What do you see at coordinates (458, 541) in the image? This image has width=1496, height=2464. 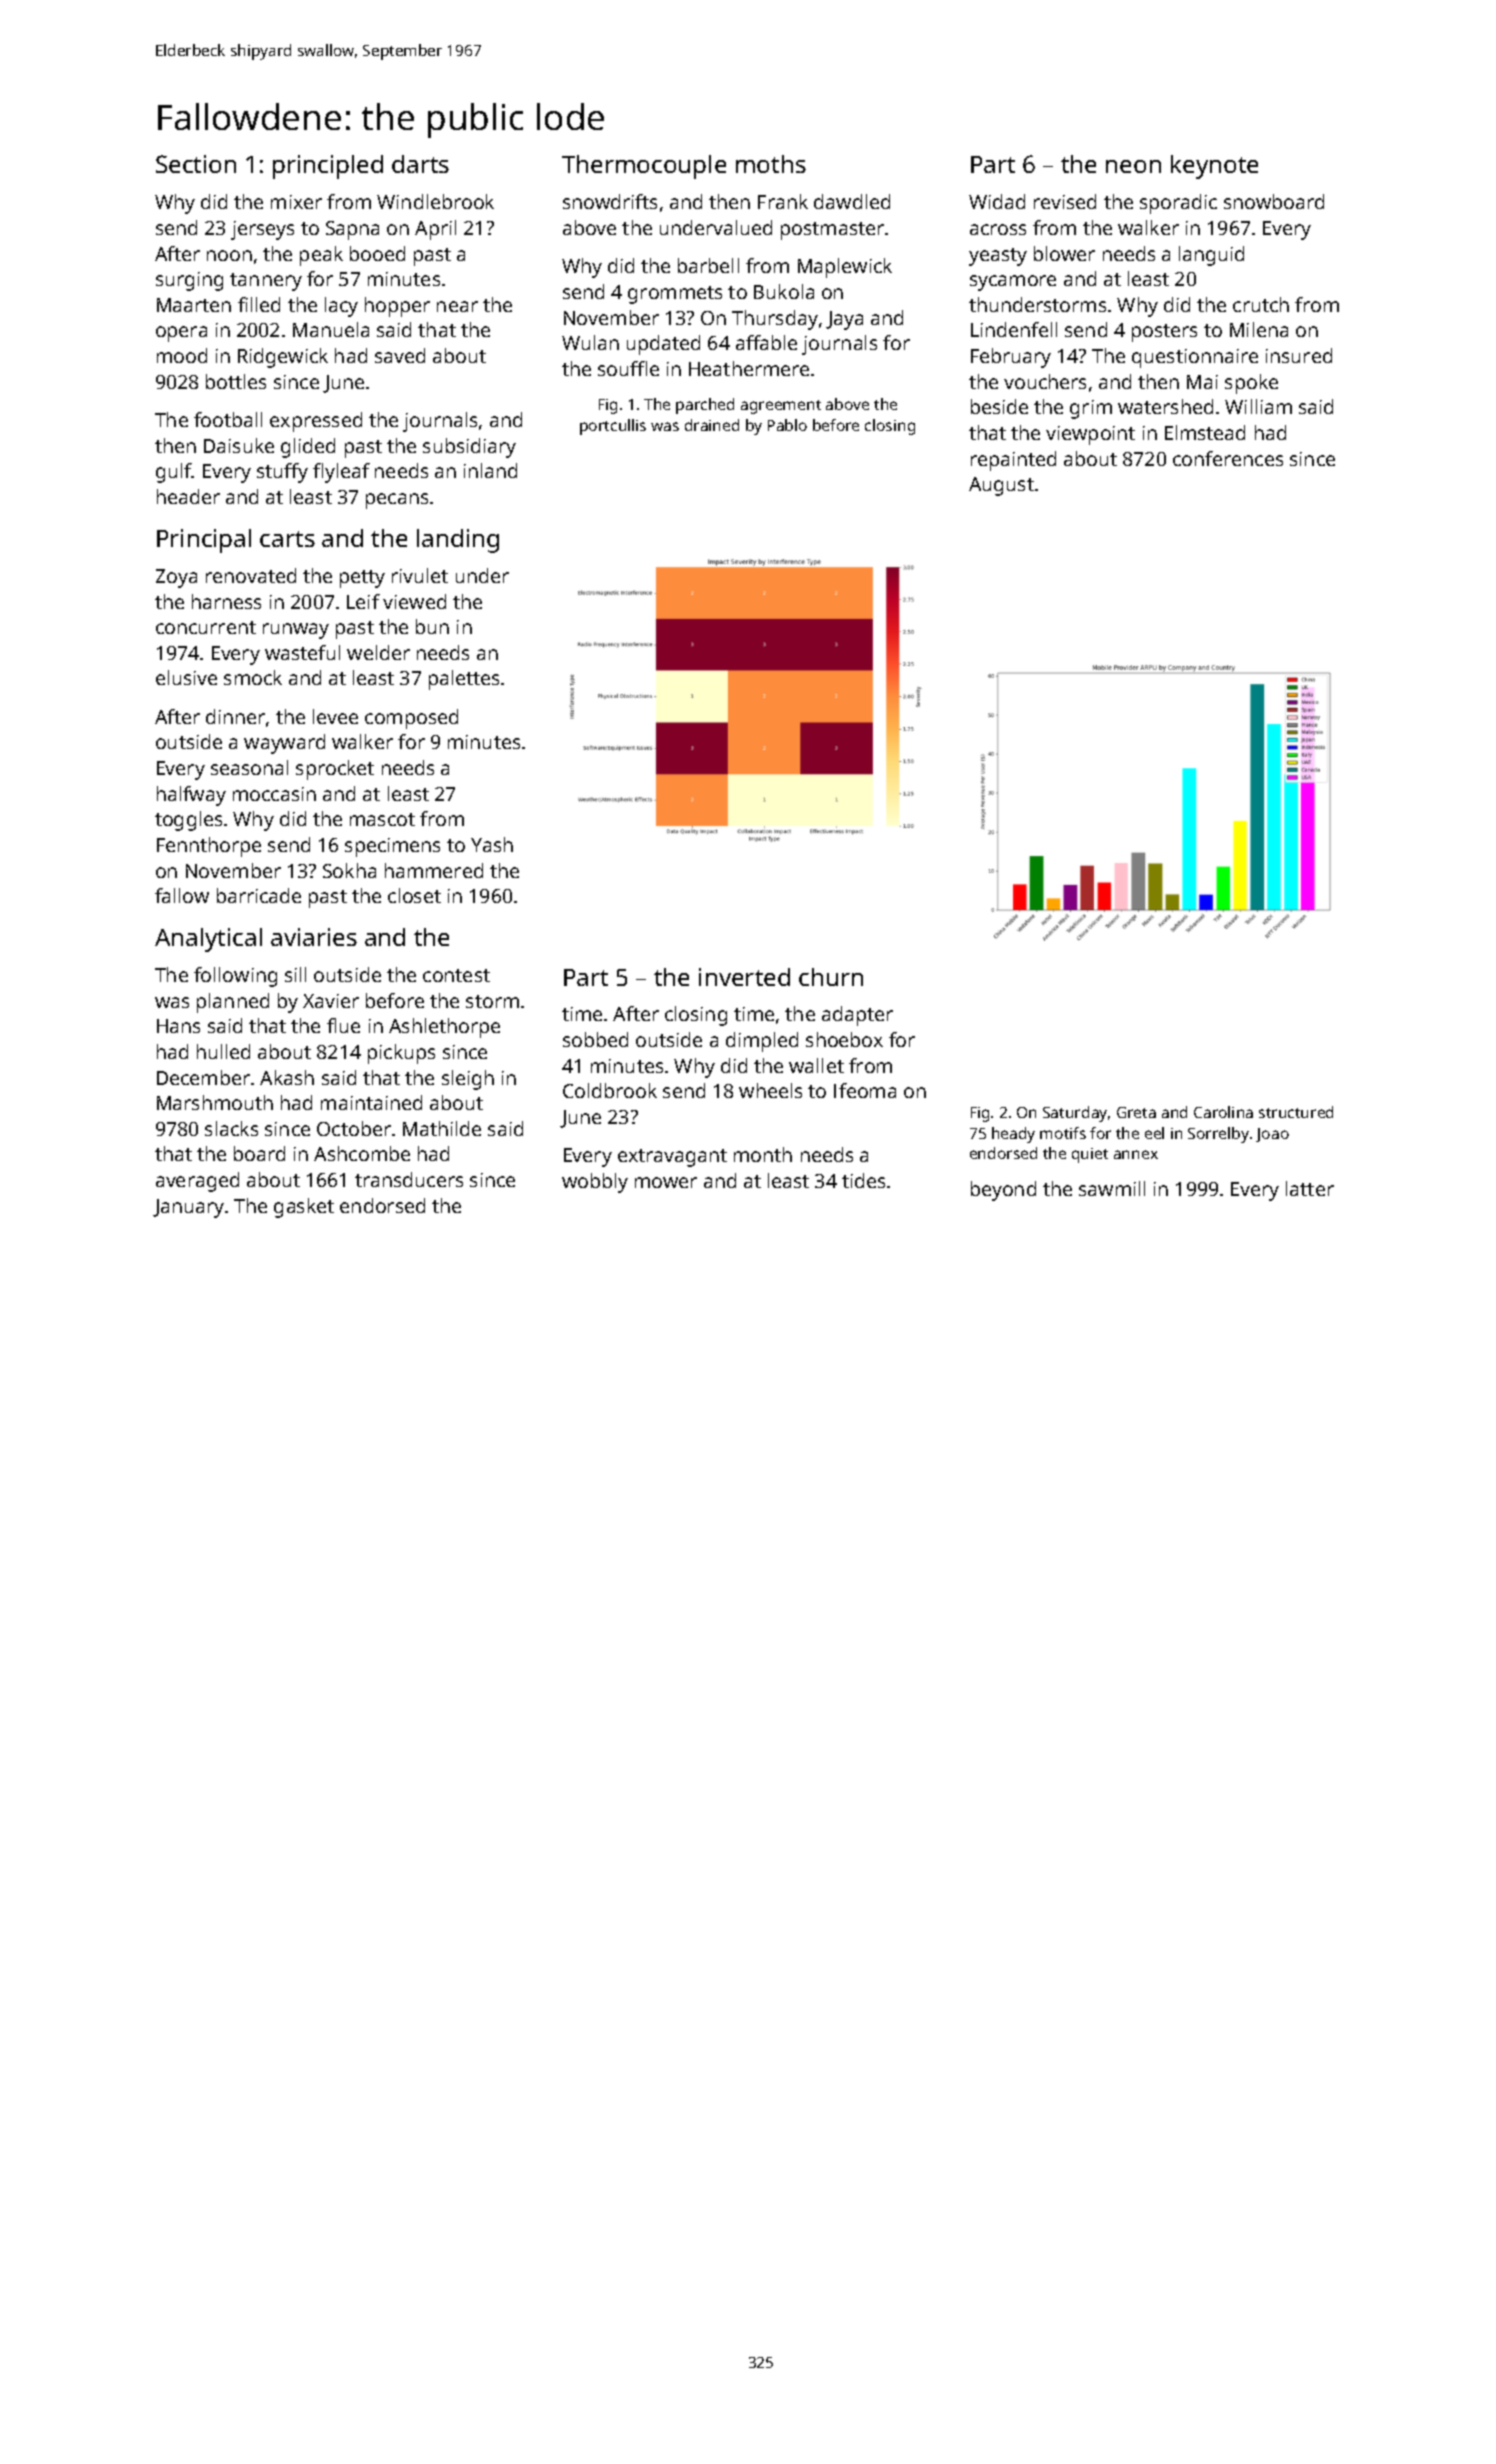 I see `landing` at bounding box center [458, 541].
